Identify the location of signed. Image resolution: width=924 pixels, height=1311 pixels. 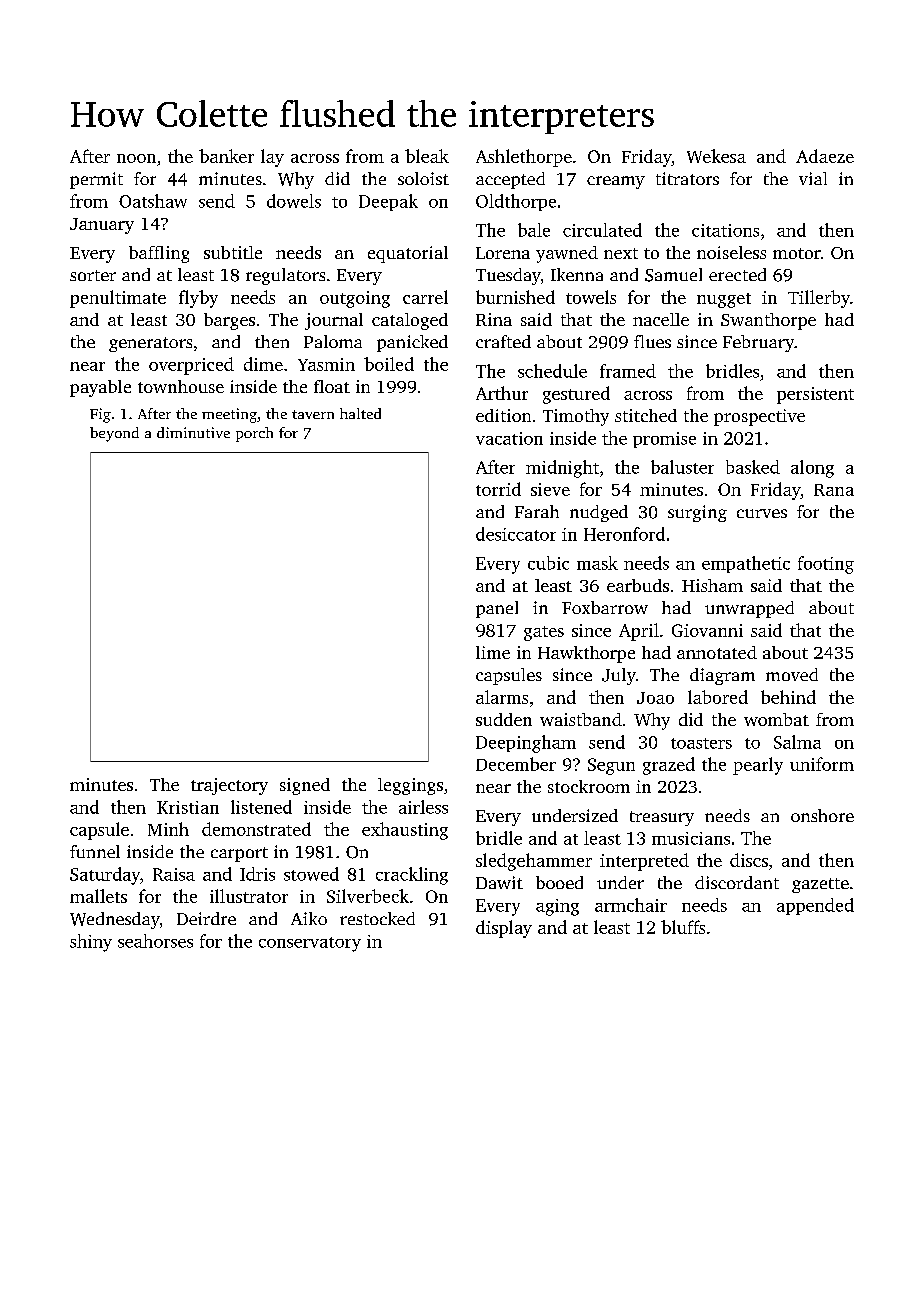
(305, 786).
